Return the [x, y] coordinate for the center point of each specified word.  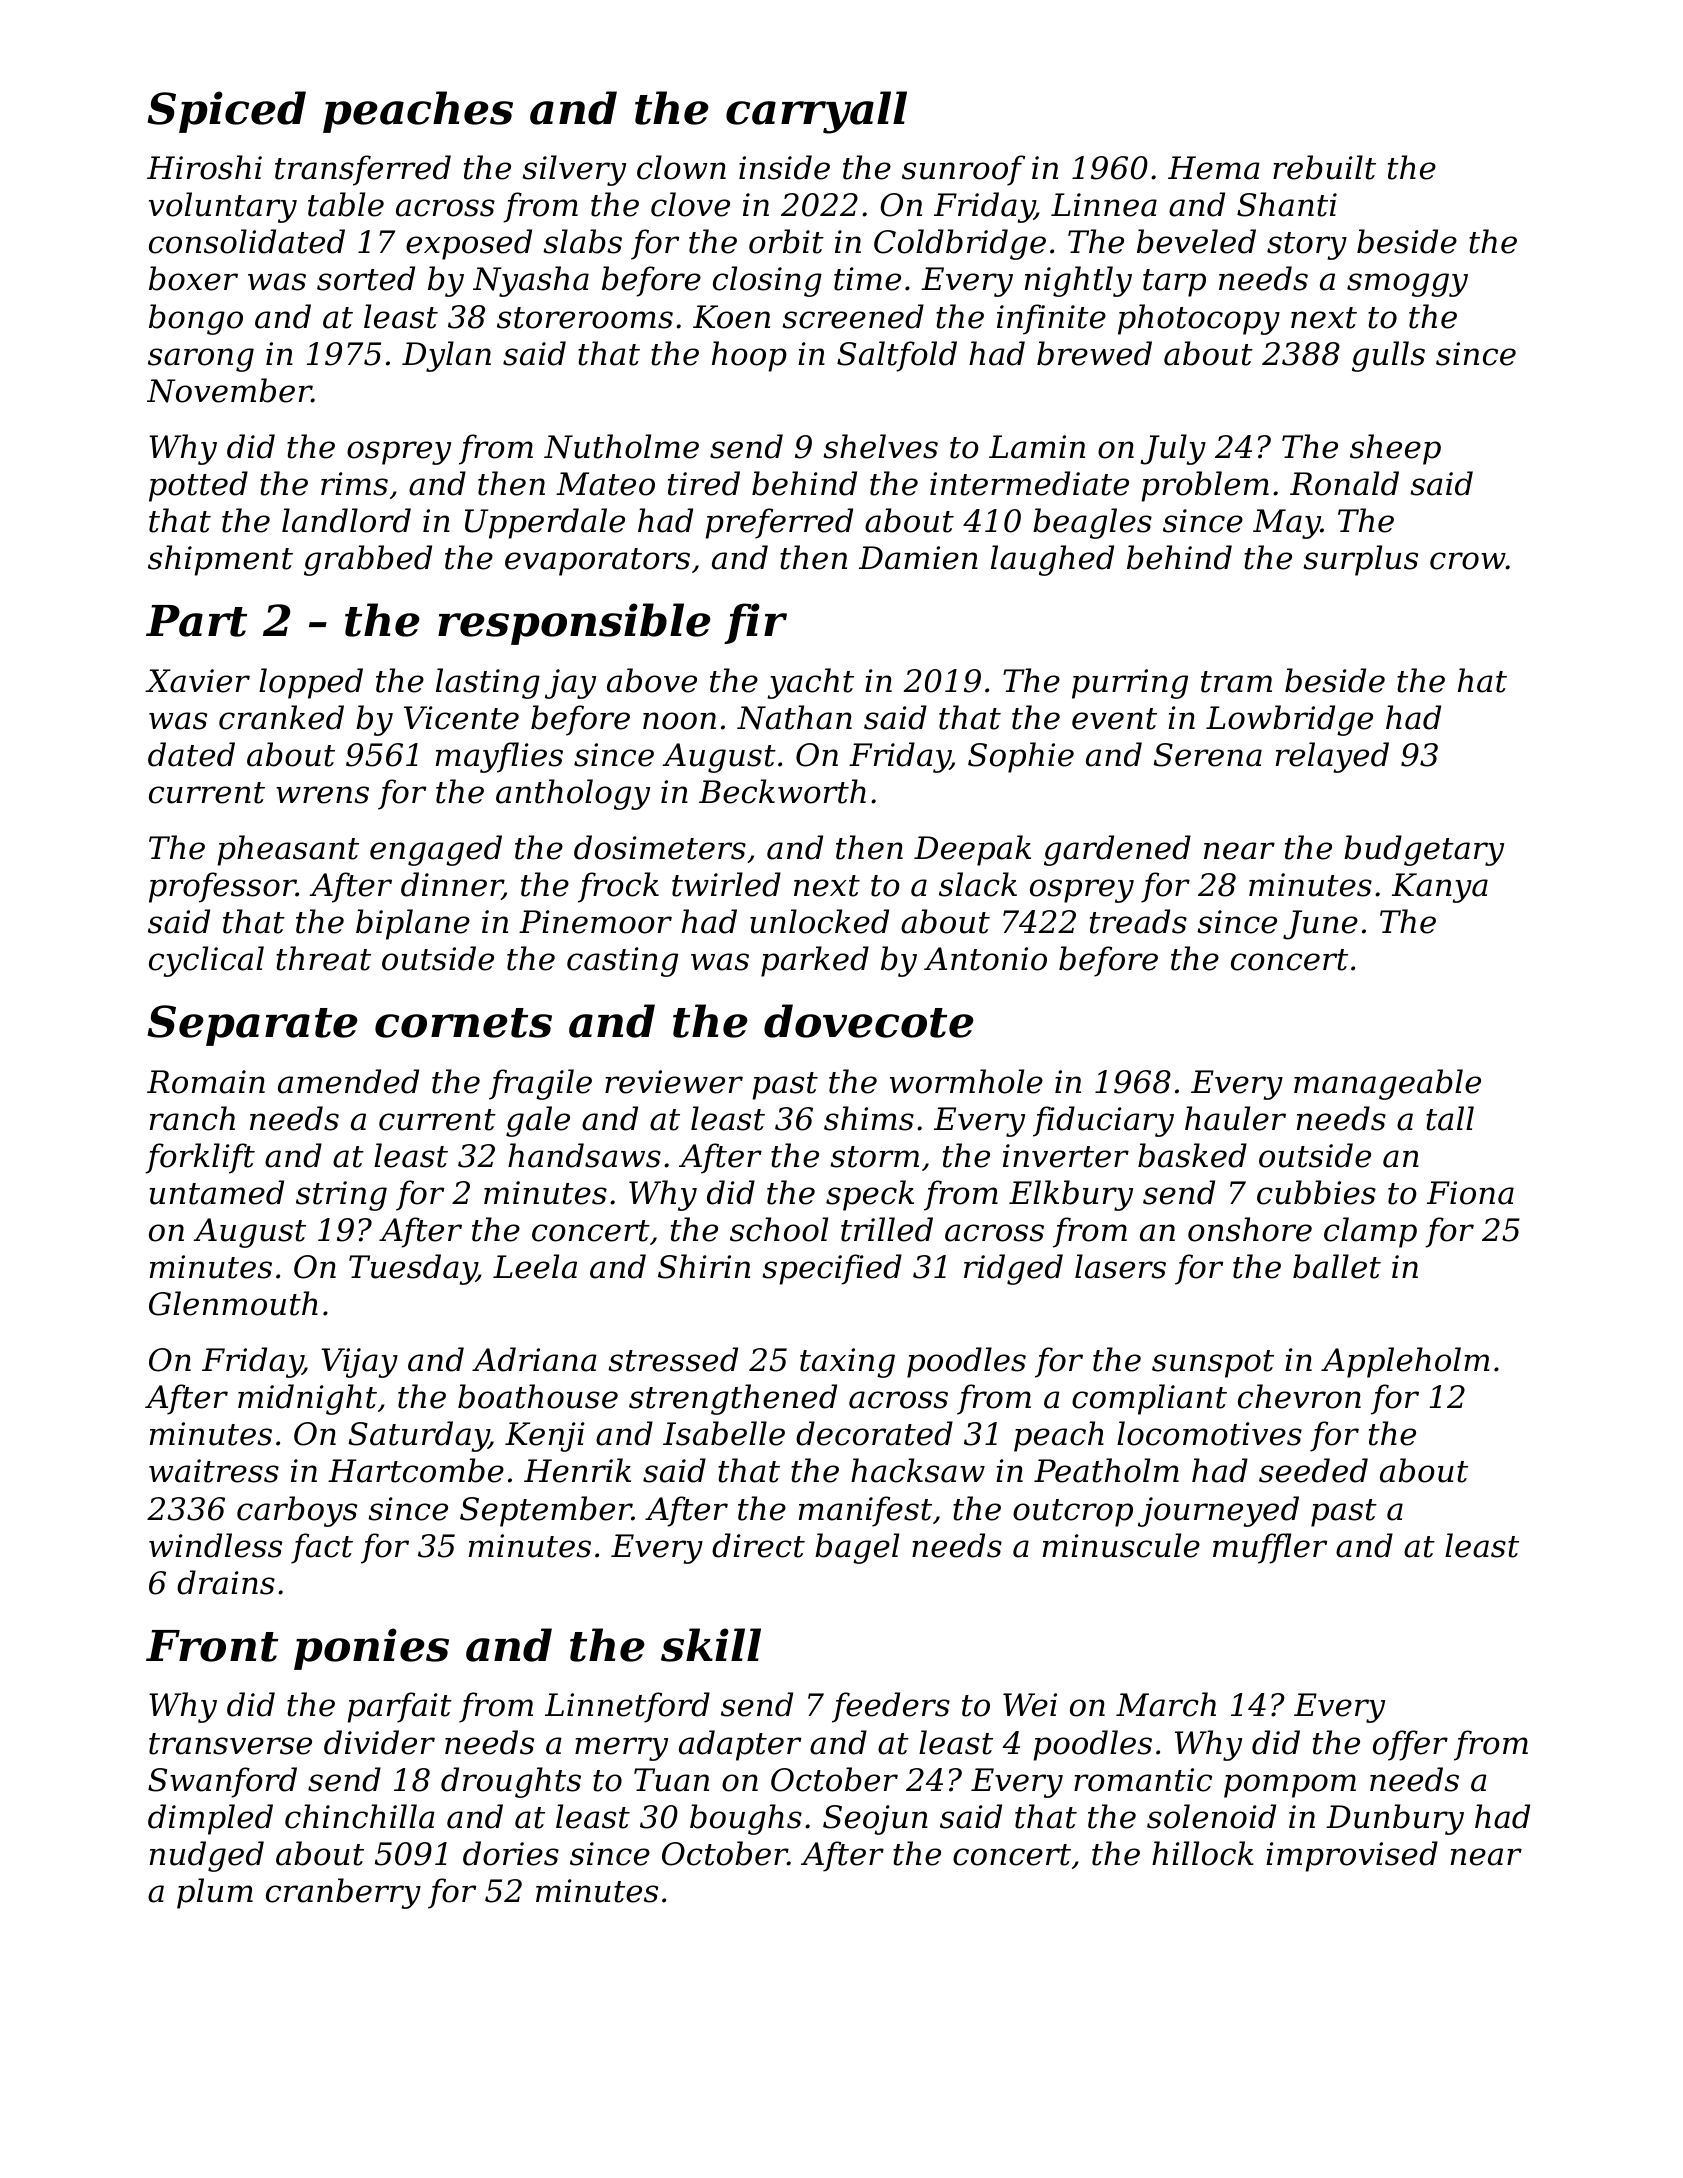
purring [1130, 684]
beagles [1092, 523]
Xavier [197, 681]
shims [869, 1118]
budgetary [1424, 850]
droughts [511, 1782]
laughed [1052, 560]
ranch [192, 1118]
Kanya [1440, 888]
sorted [366, 278]
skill [711, 1645]
